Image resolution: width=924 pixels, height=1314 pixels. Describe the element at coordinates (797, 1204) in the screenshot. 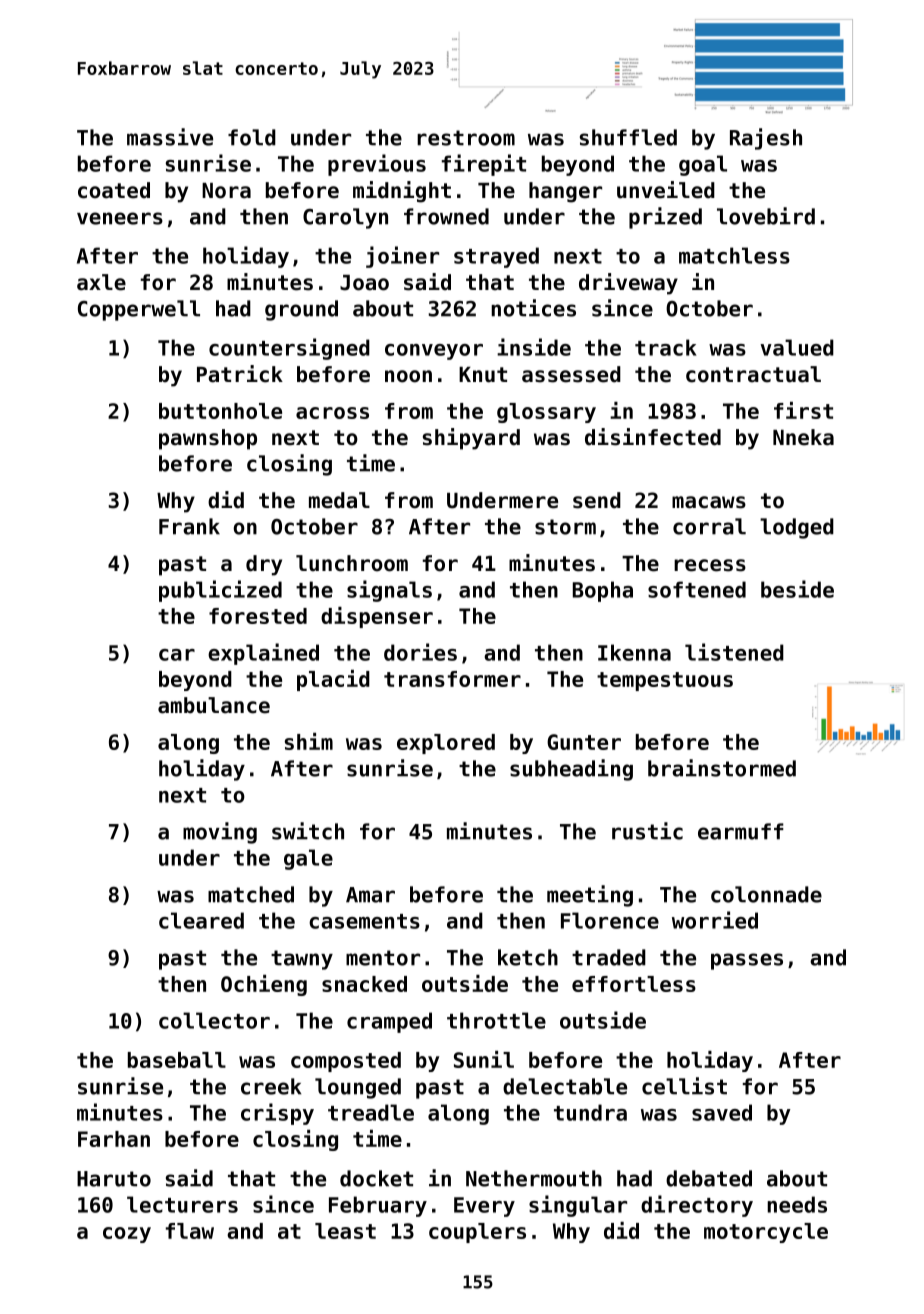

I see `needs` at that location.
